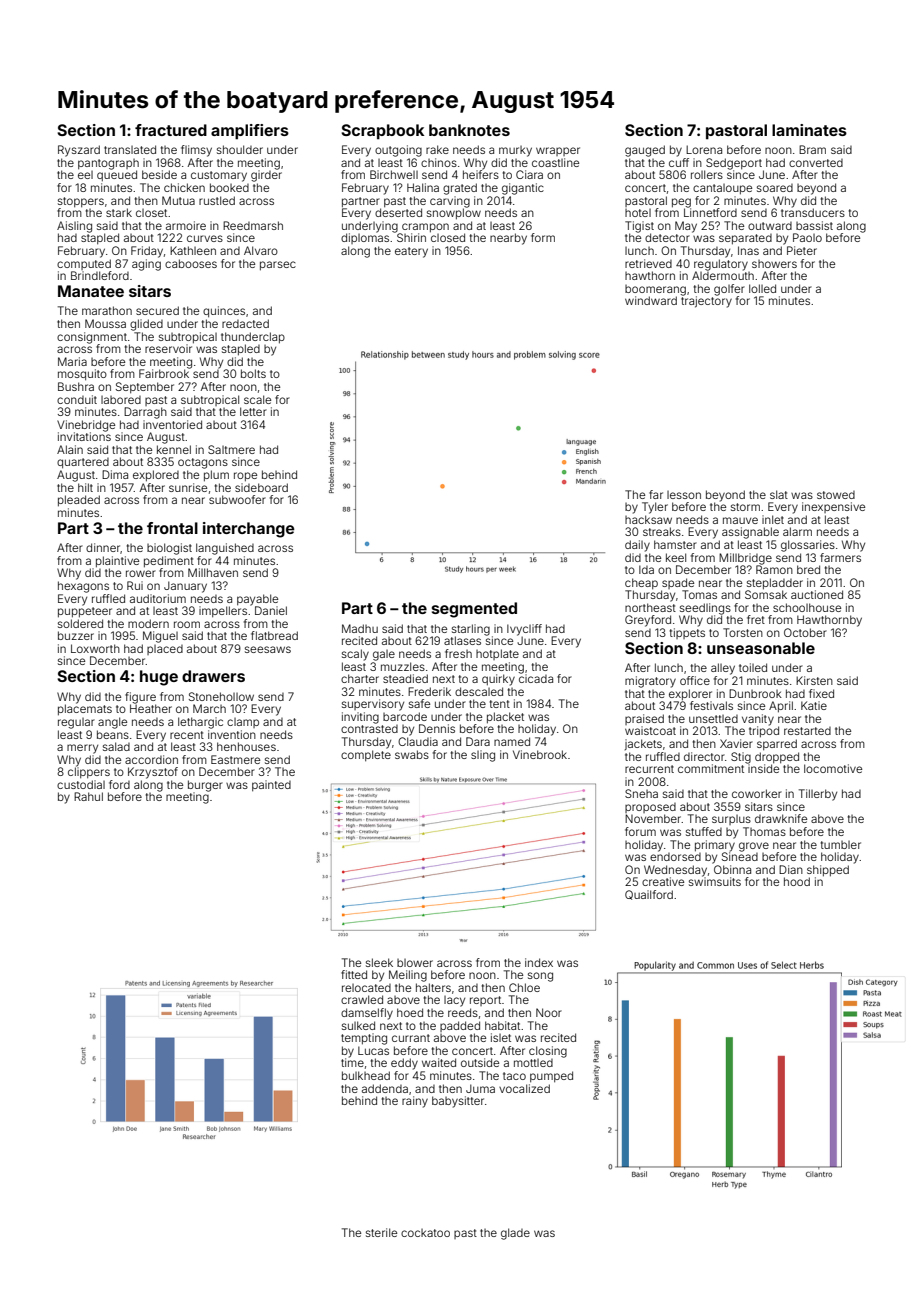 The height and width of the document is (1308, 924). I want to click on sterile, so click(381, 1232).
